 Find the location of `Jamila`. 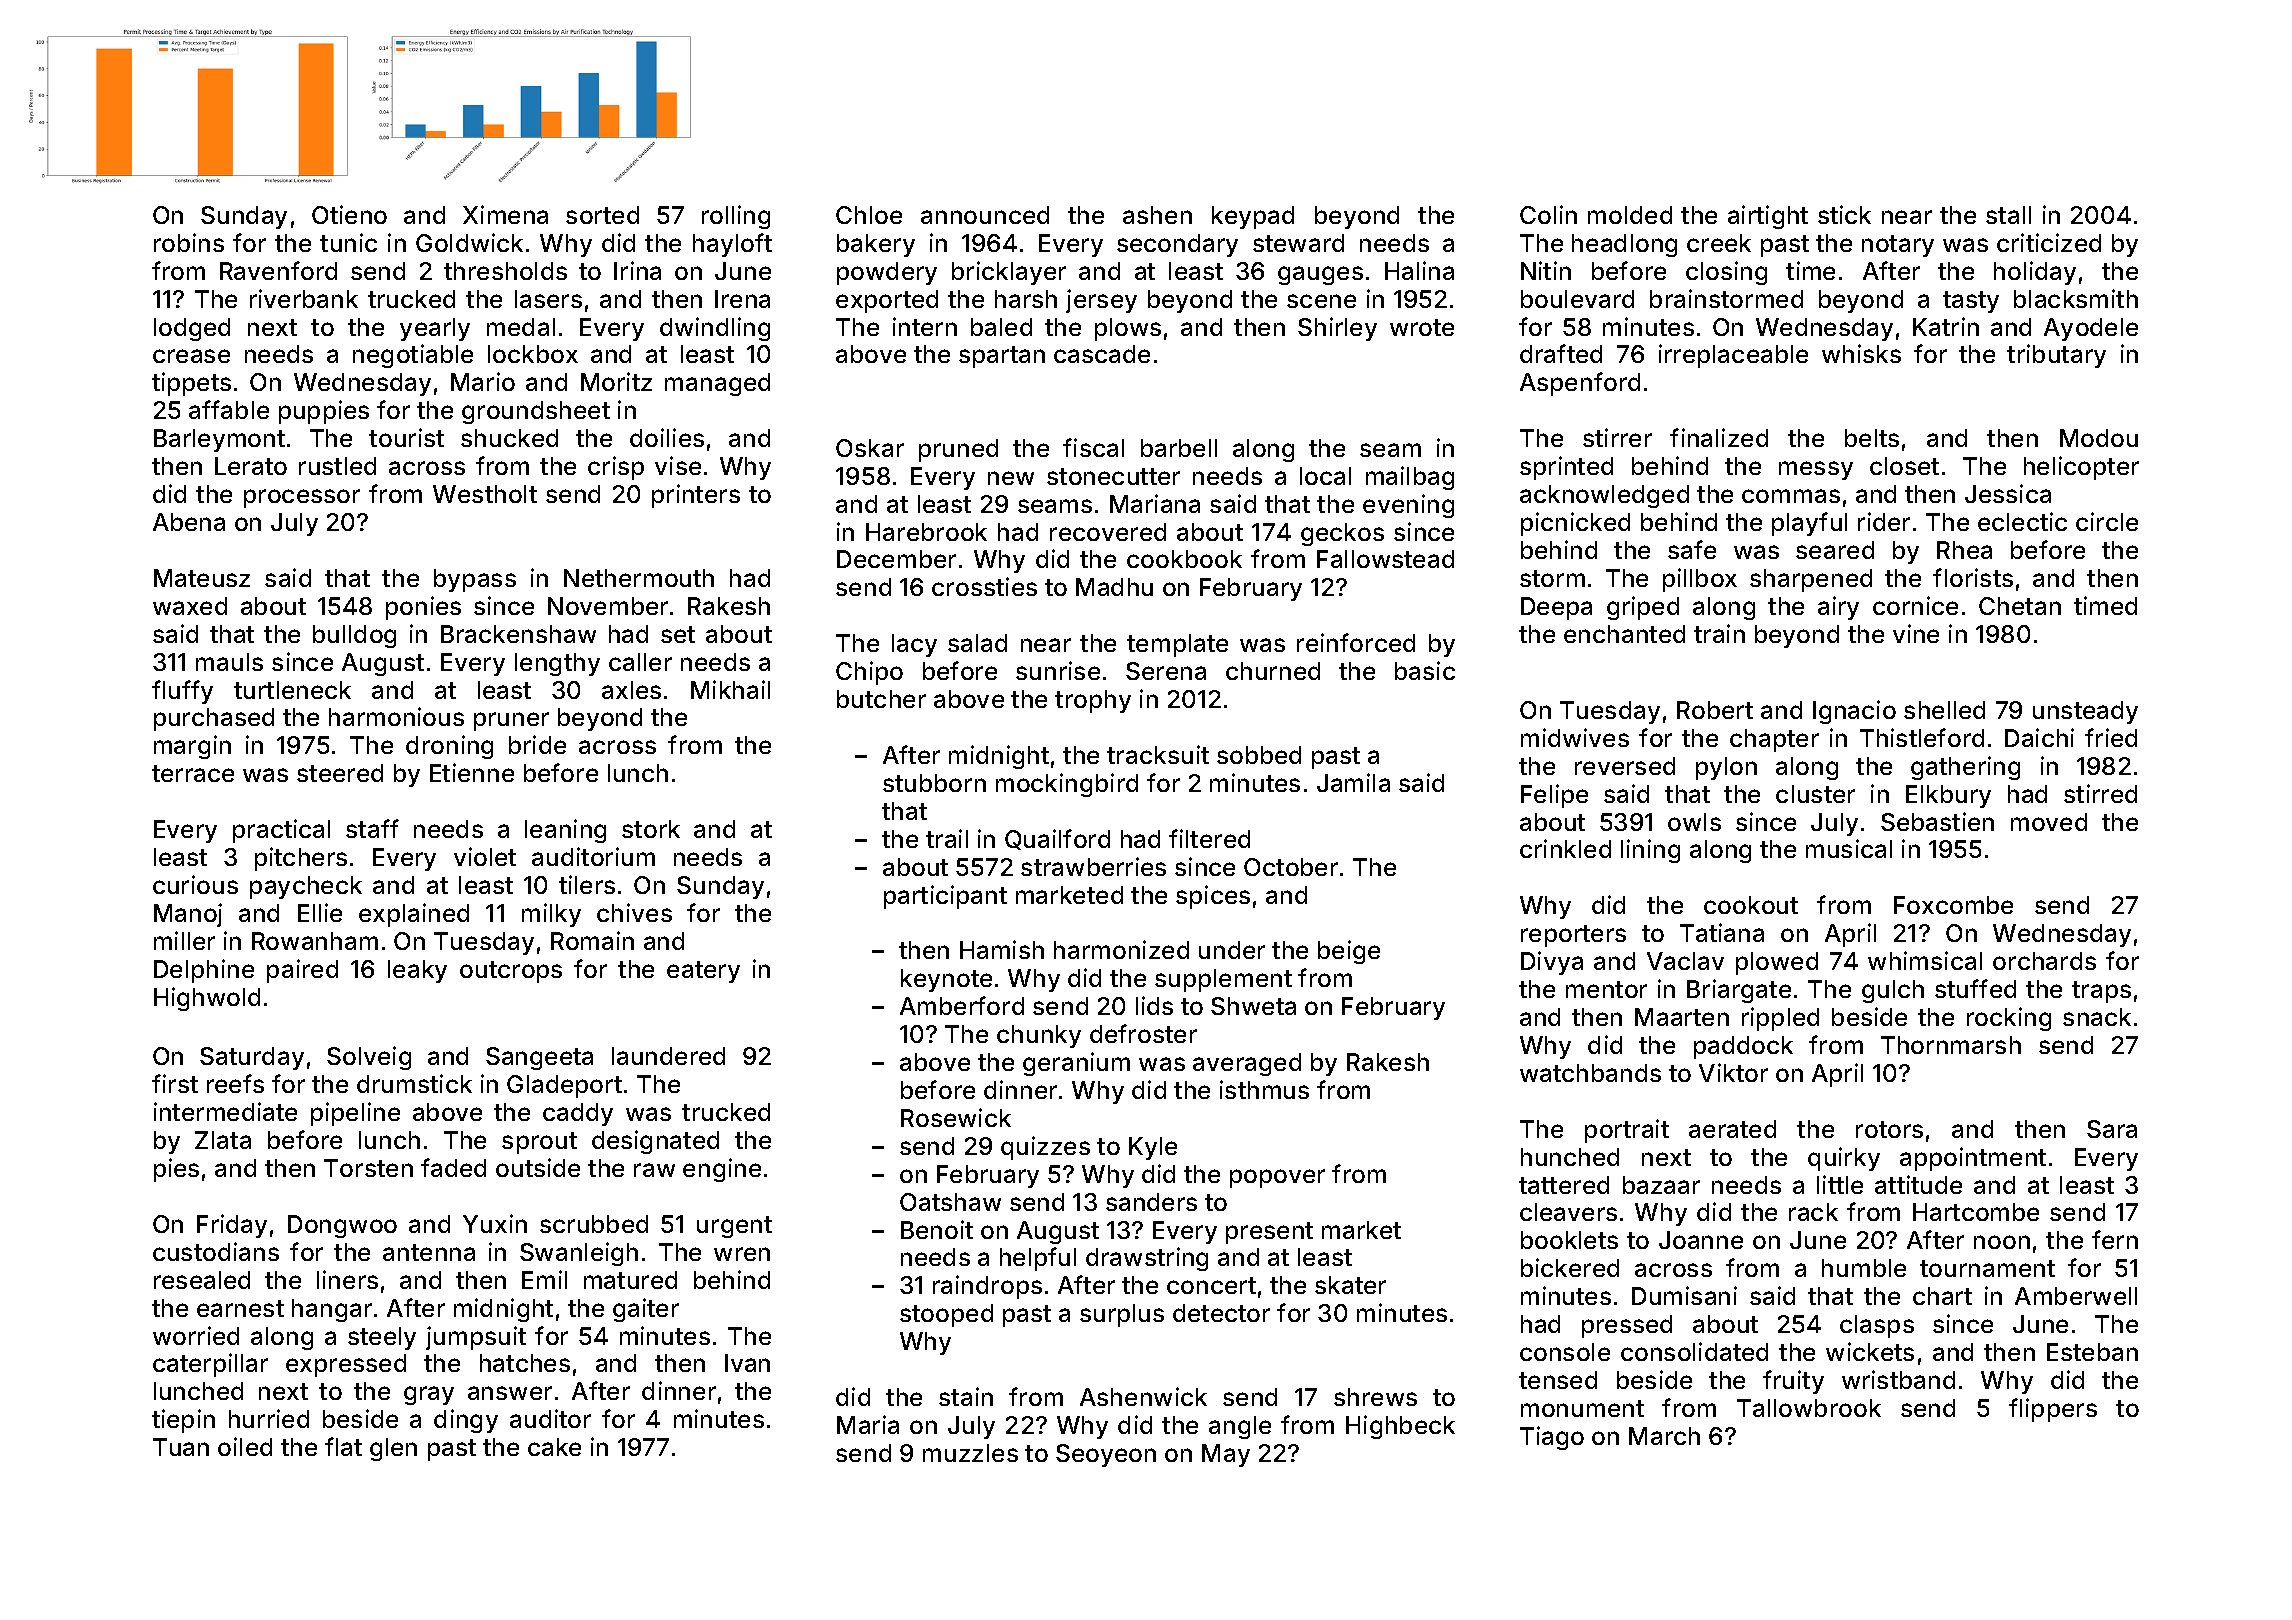

Jamila is located at coordinates (1353, 782).
